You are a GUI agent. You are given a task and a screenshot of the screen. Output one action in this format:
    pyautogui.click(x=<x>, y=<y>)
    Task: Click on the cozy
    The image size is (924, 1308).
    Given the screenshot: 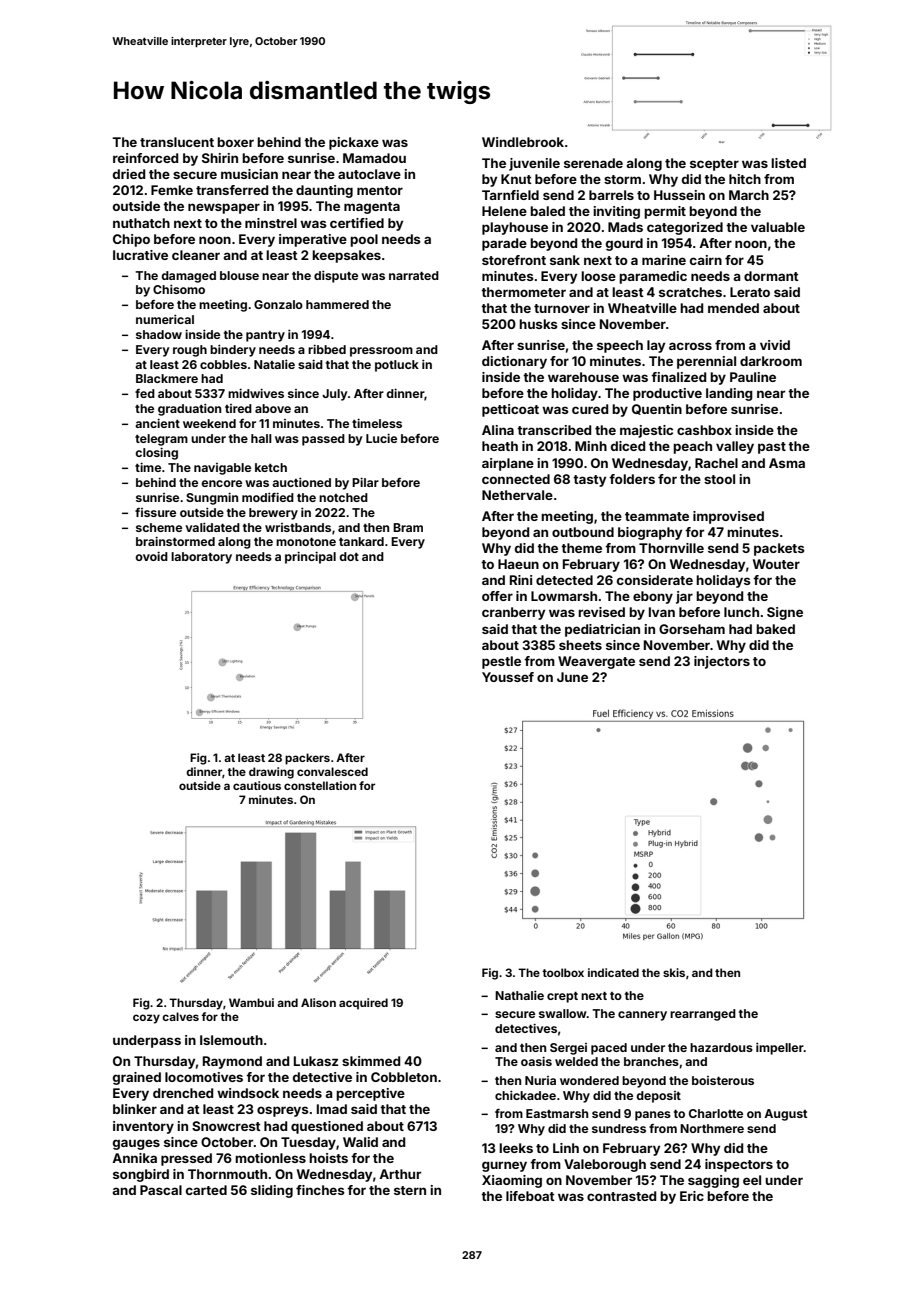 What is the action you would take?
    pyautogui.click(x=146, y=1019)
